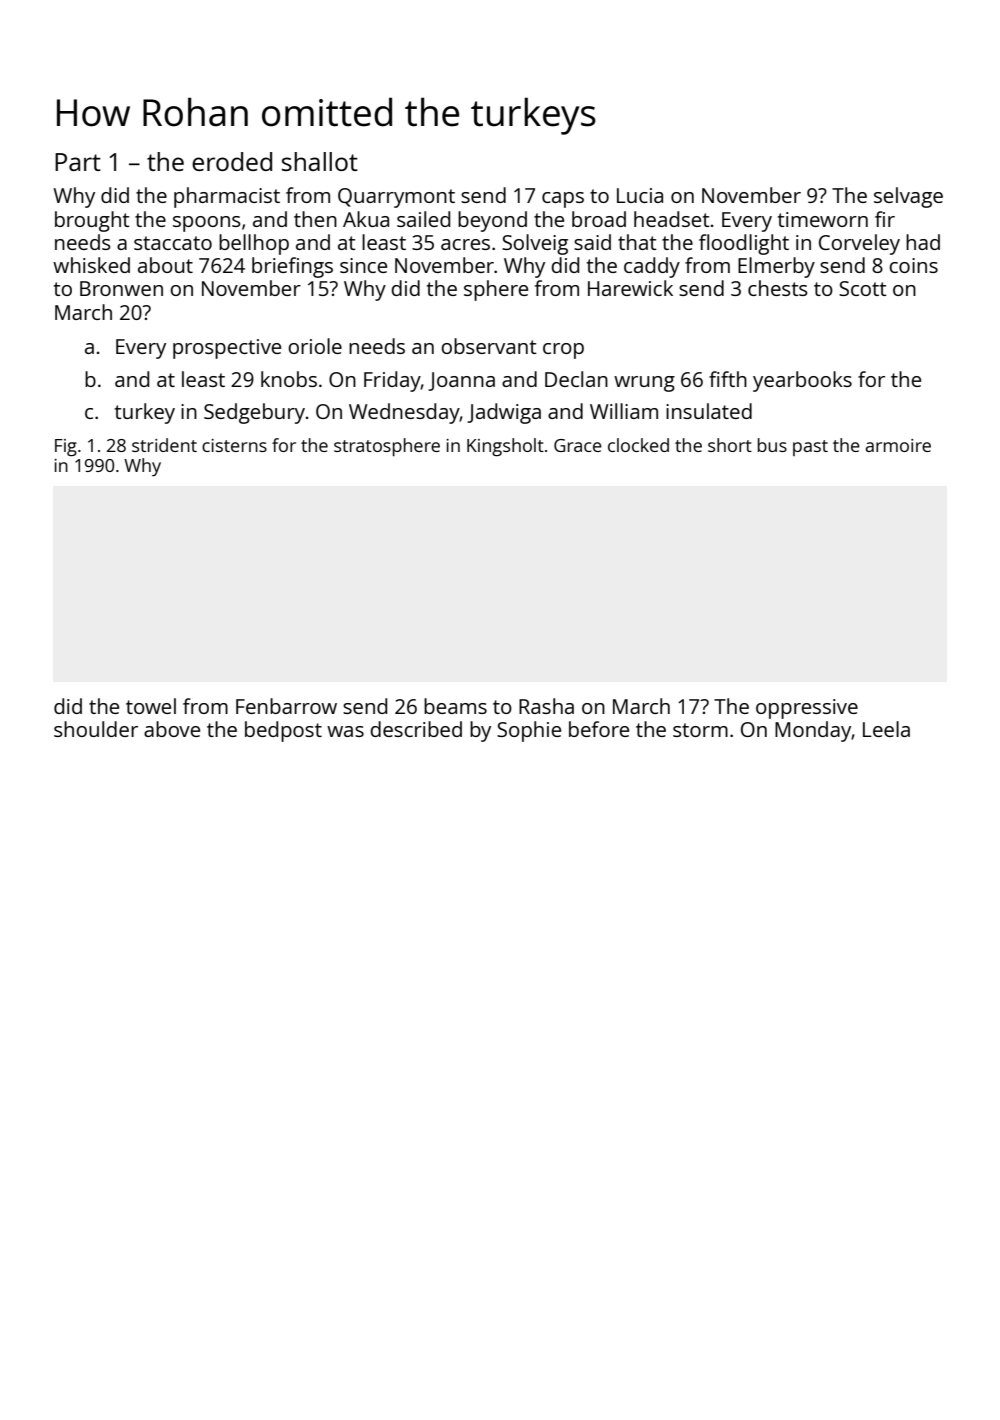 This image has width=1000, height=1420. I want to click on beams, so click(455, 706).
